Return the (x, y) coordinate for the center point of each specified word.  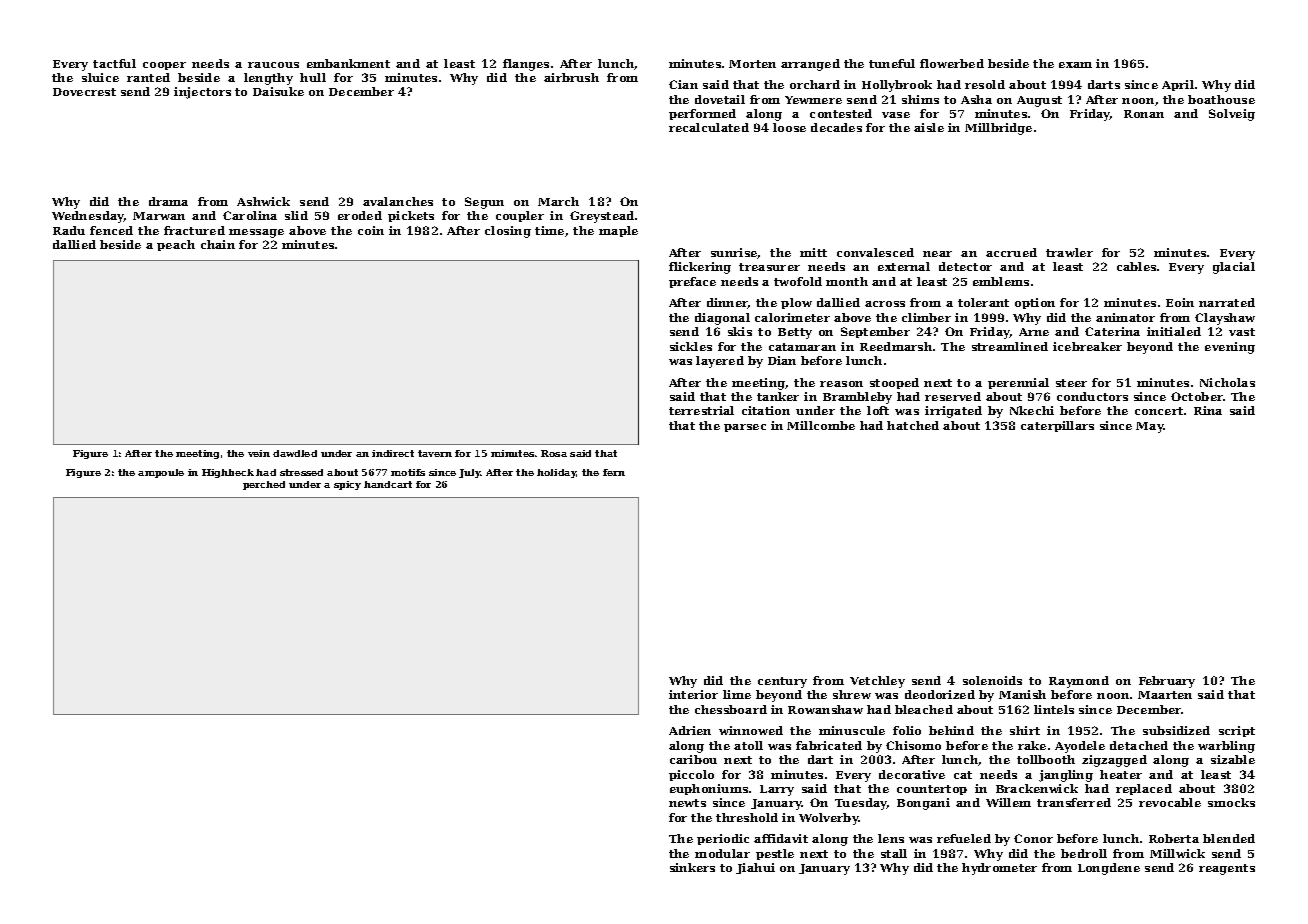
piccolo (691, 775)
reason (841, 384)
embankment (348, 63)
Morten (752, 64)
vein (259, 453)
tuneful (892, 63)
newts (687, 803)
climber (926, 317)
